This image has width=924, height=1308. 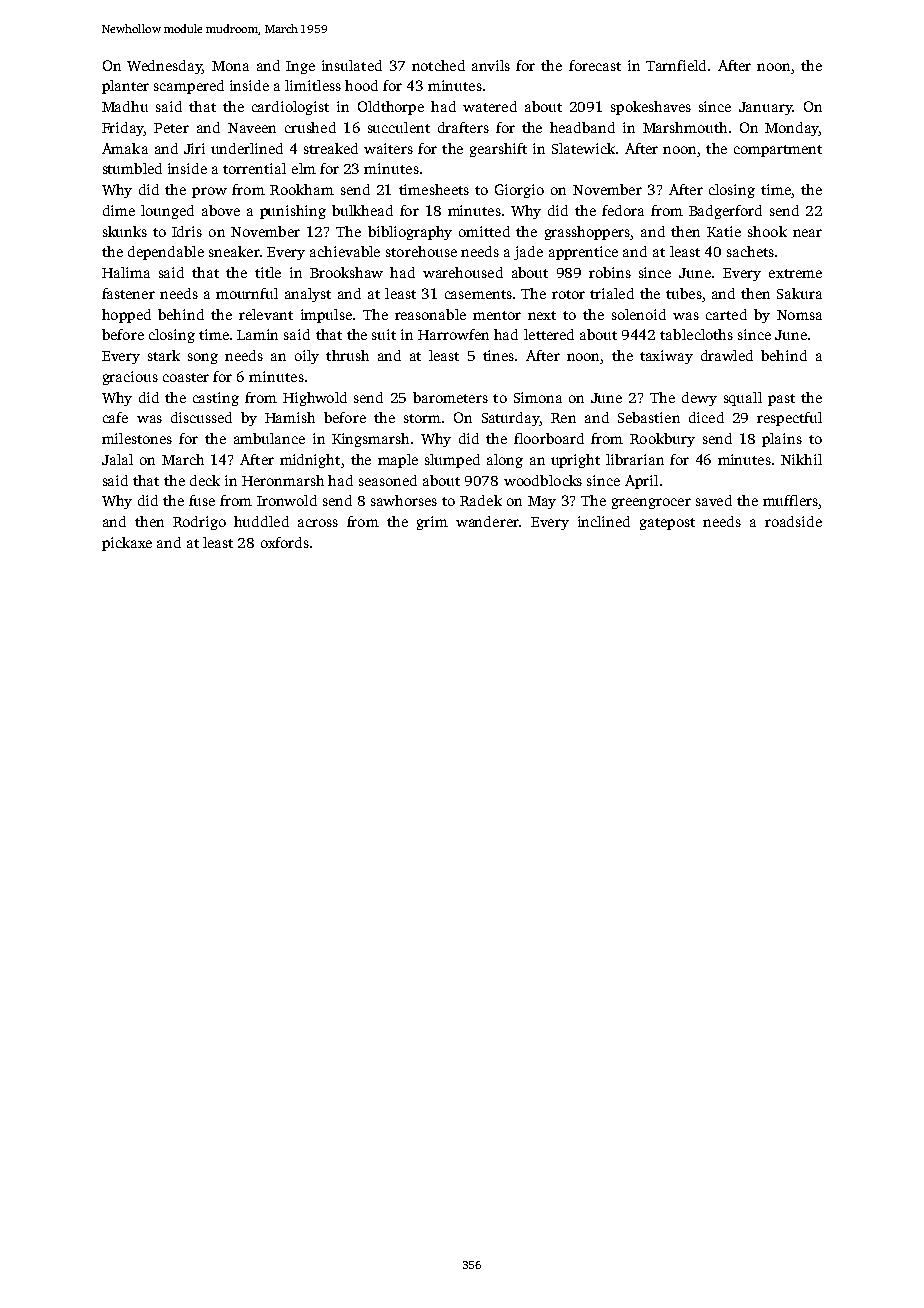 I want to click on ambulance, so click(x=269, y=438).
